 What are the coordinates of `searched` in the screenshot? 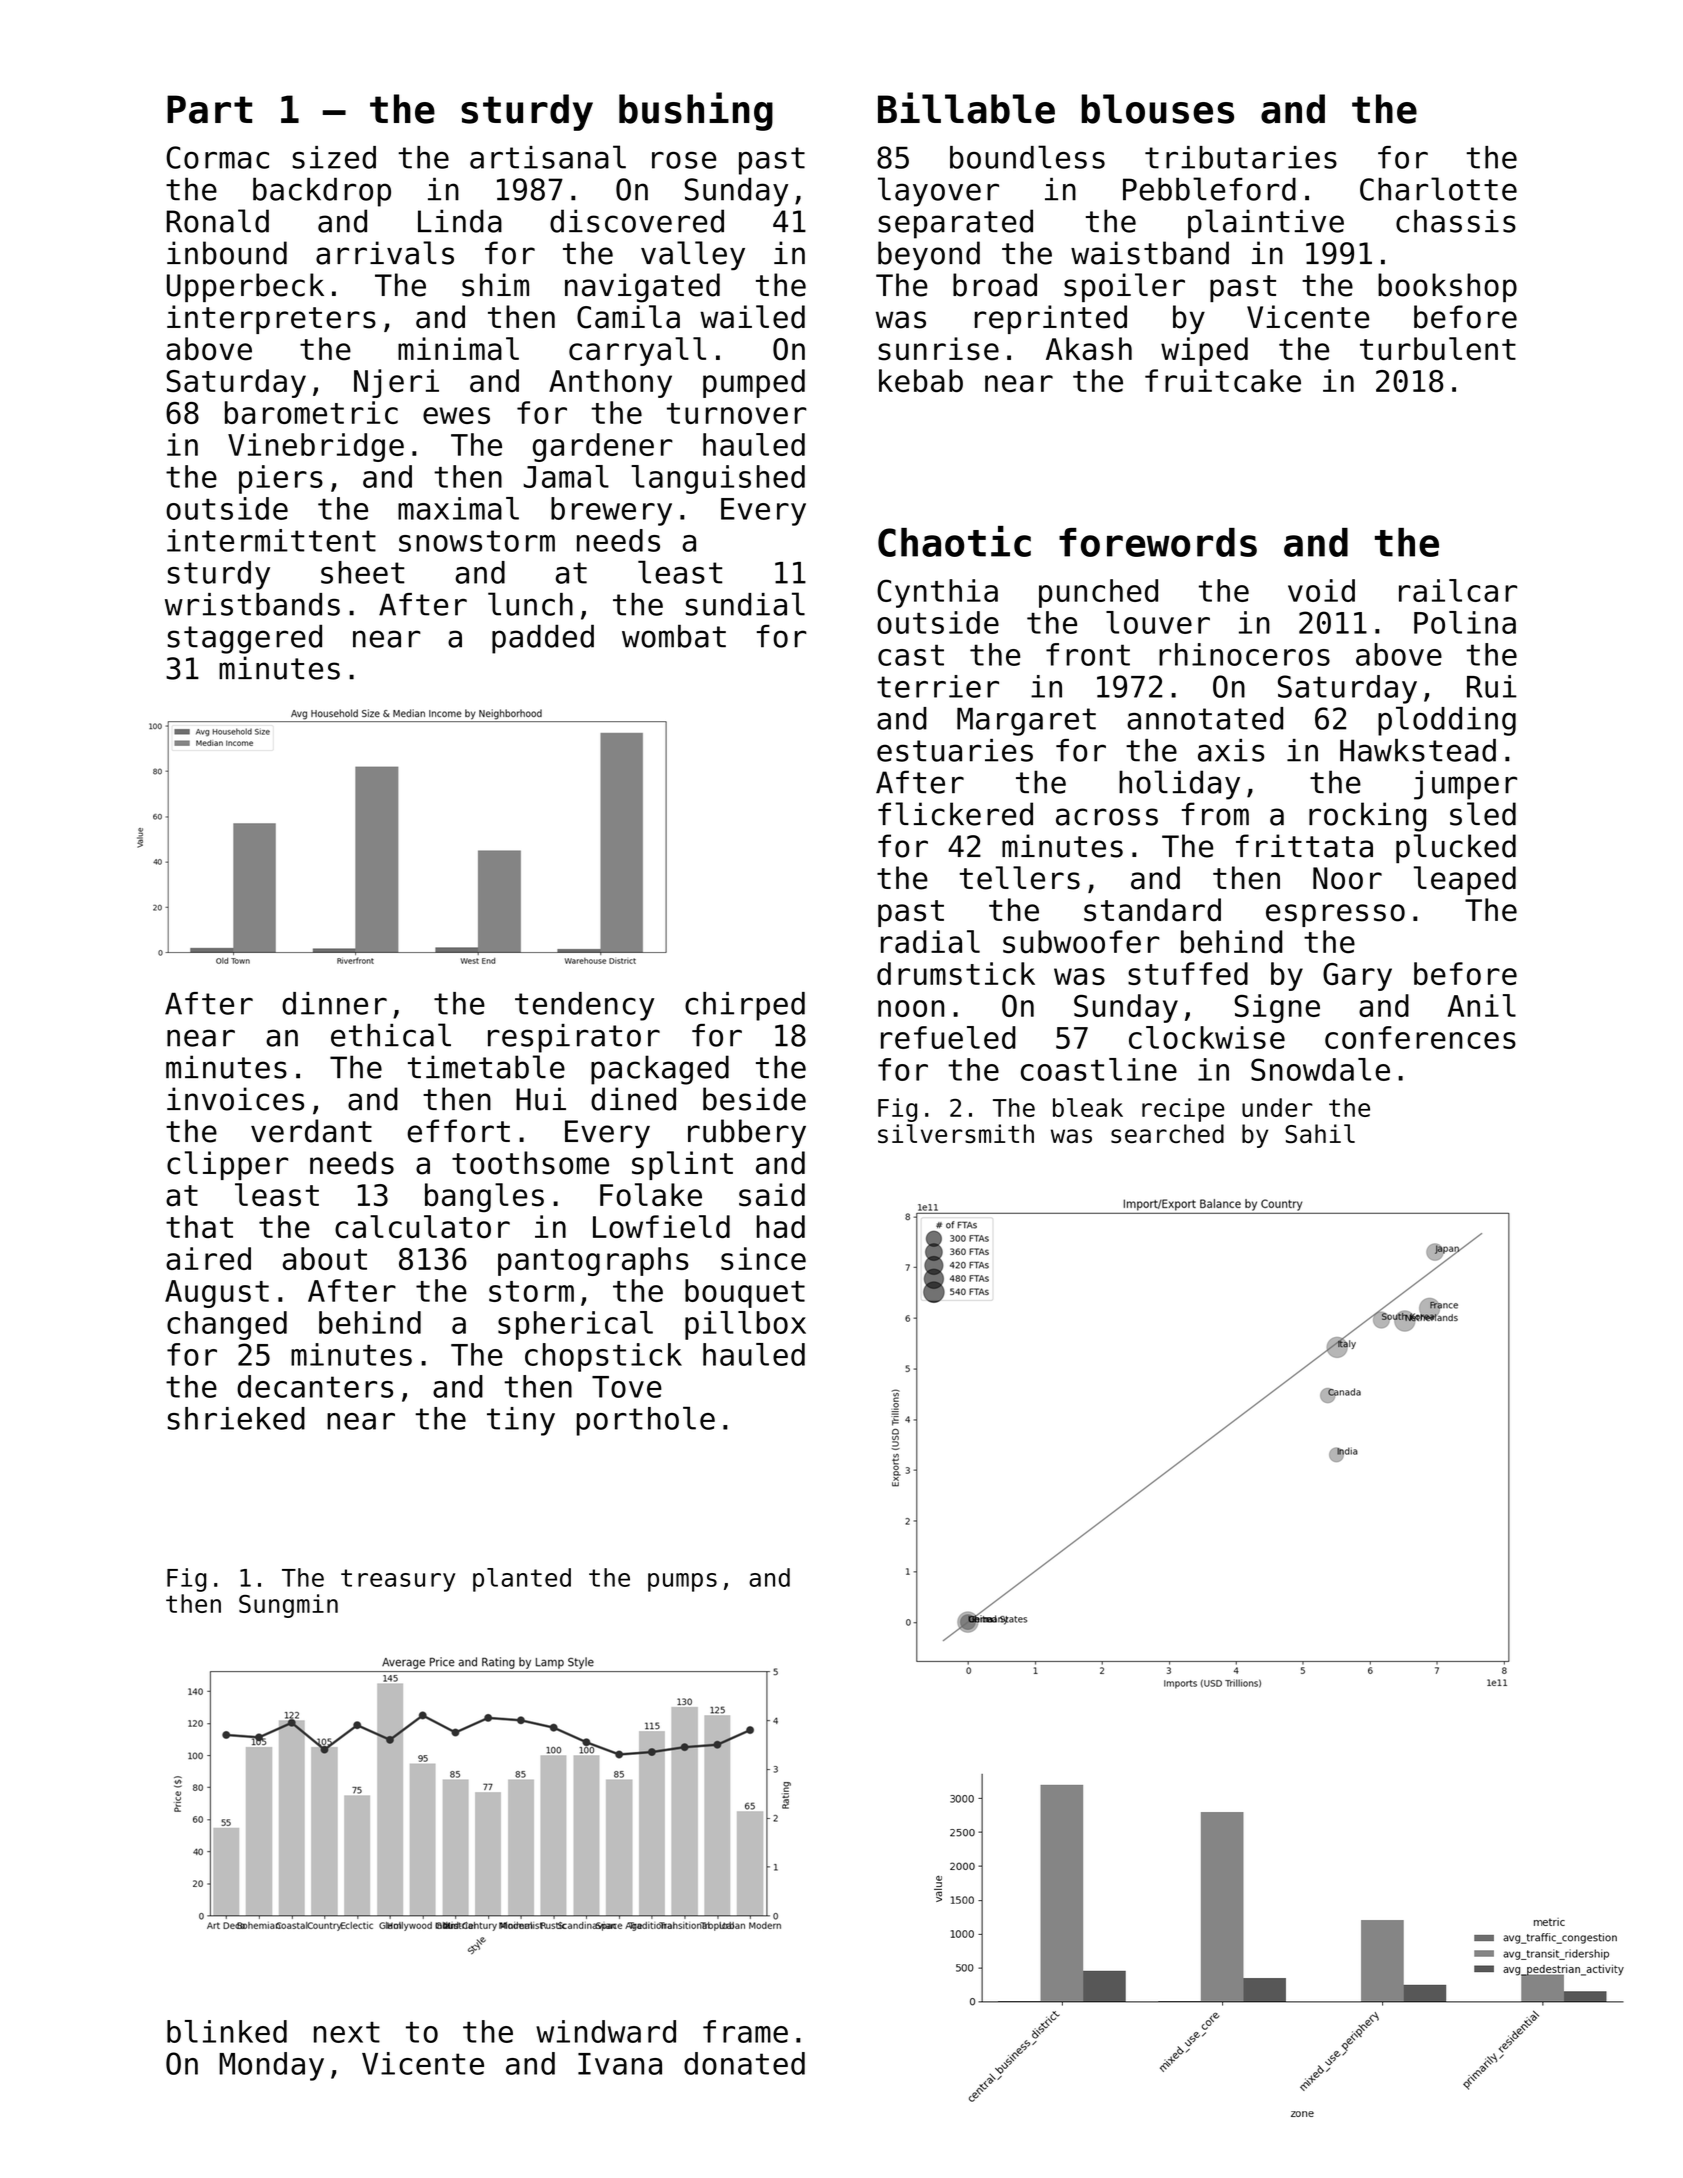 It's located at (1167, 1133).
